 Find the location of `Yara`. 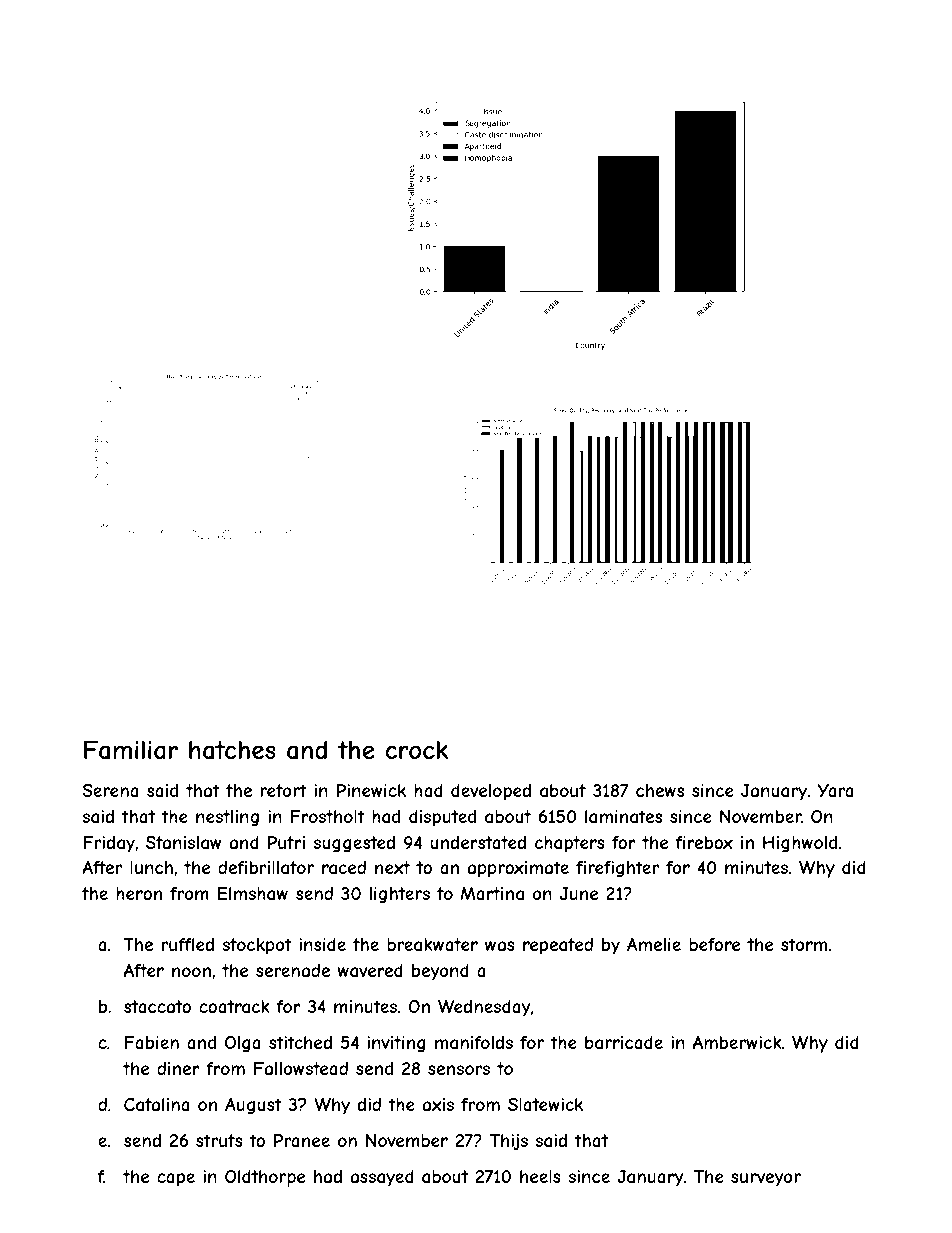

Yara is located at coordinates (835, 790).
